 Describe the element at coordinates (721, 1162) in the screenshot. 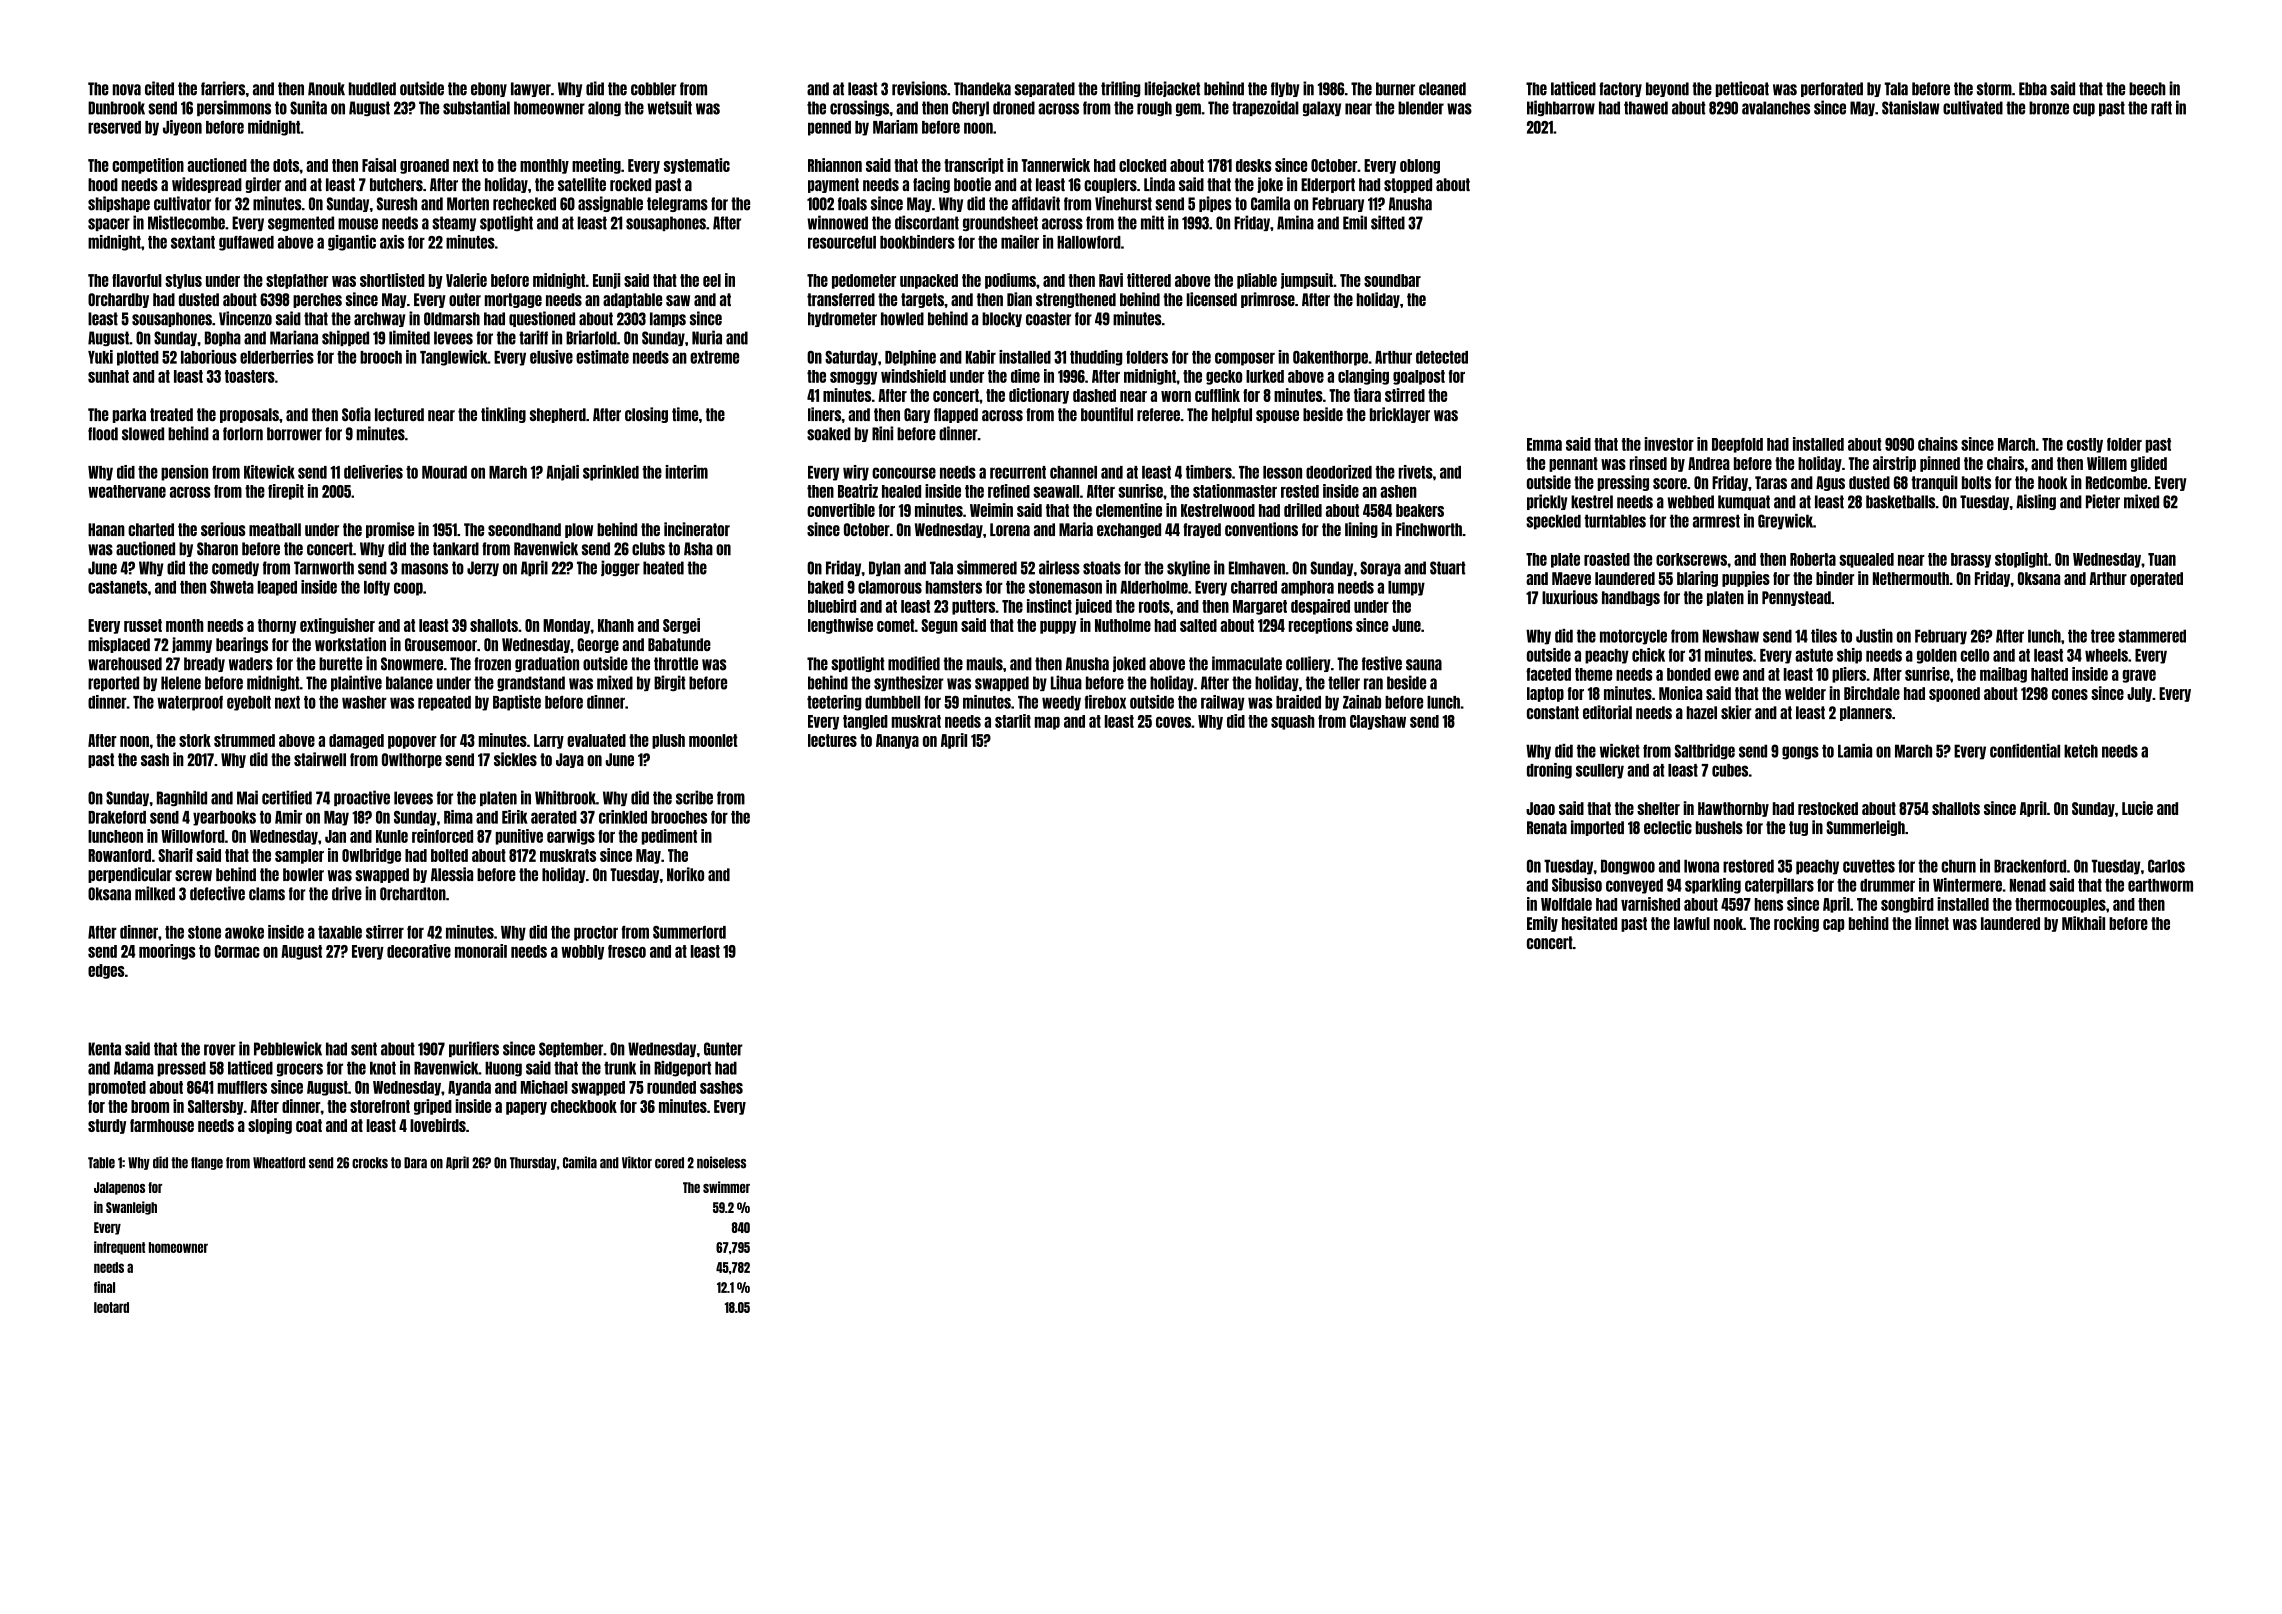

I see `noiseless` at that location.
